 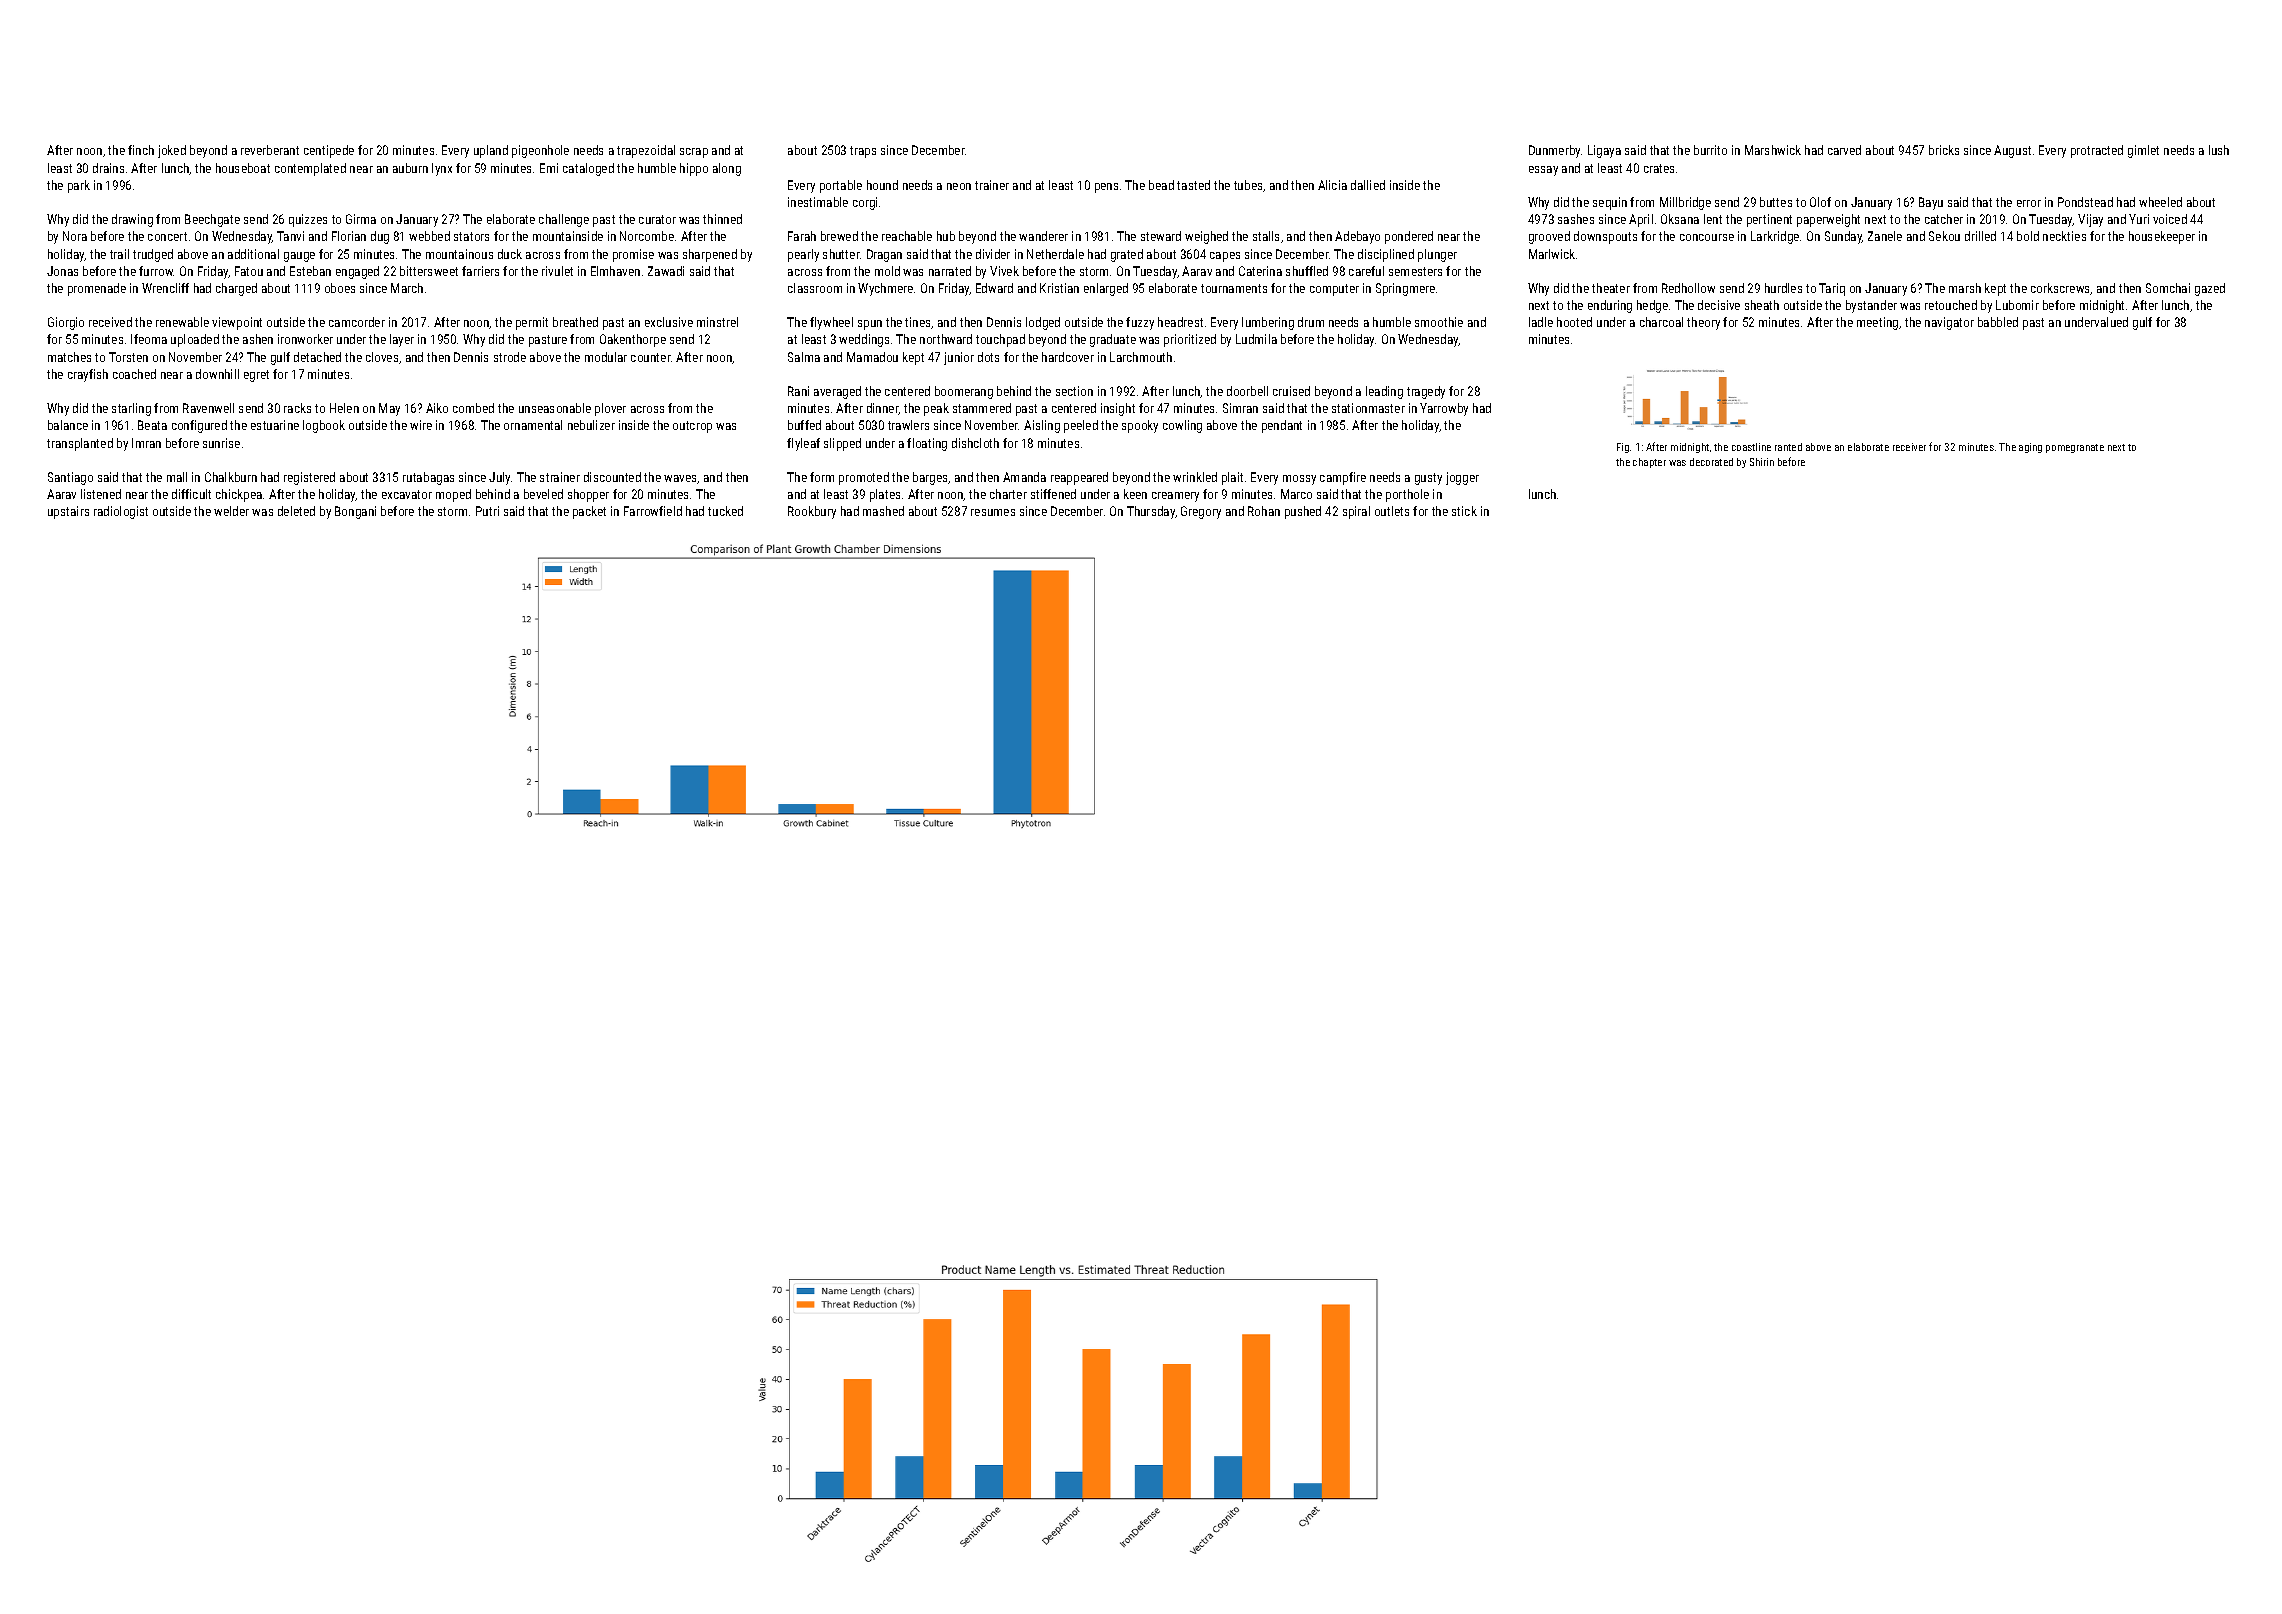 What do you see at coordinates (402, 340) in the screenshot?
I see `layer` at bounding box center [402, 340].
